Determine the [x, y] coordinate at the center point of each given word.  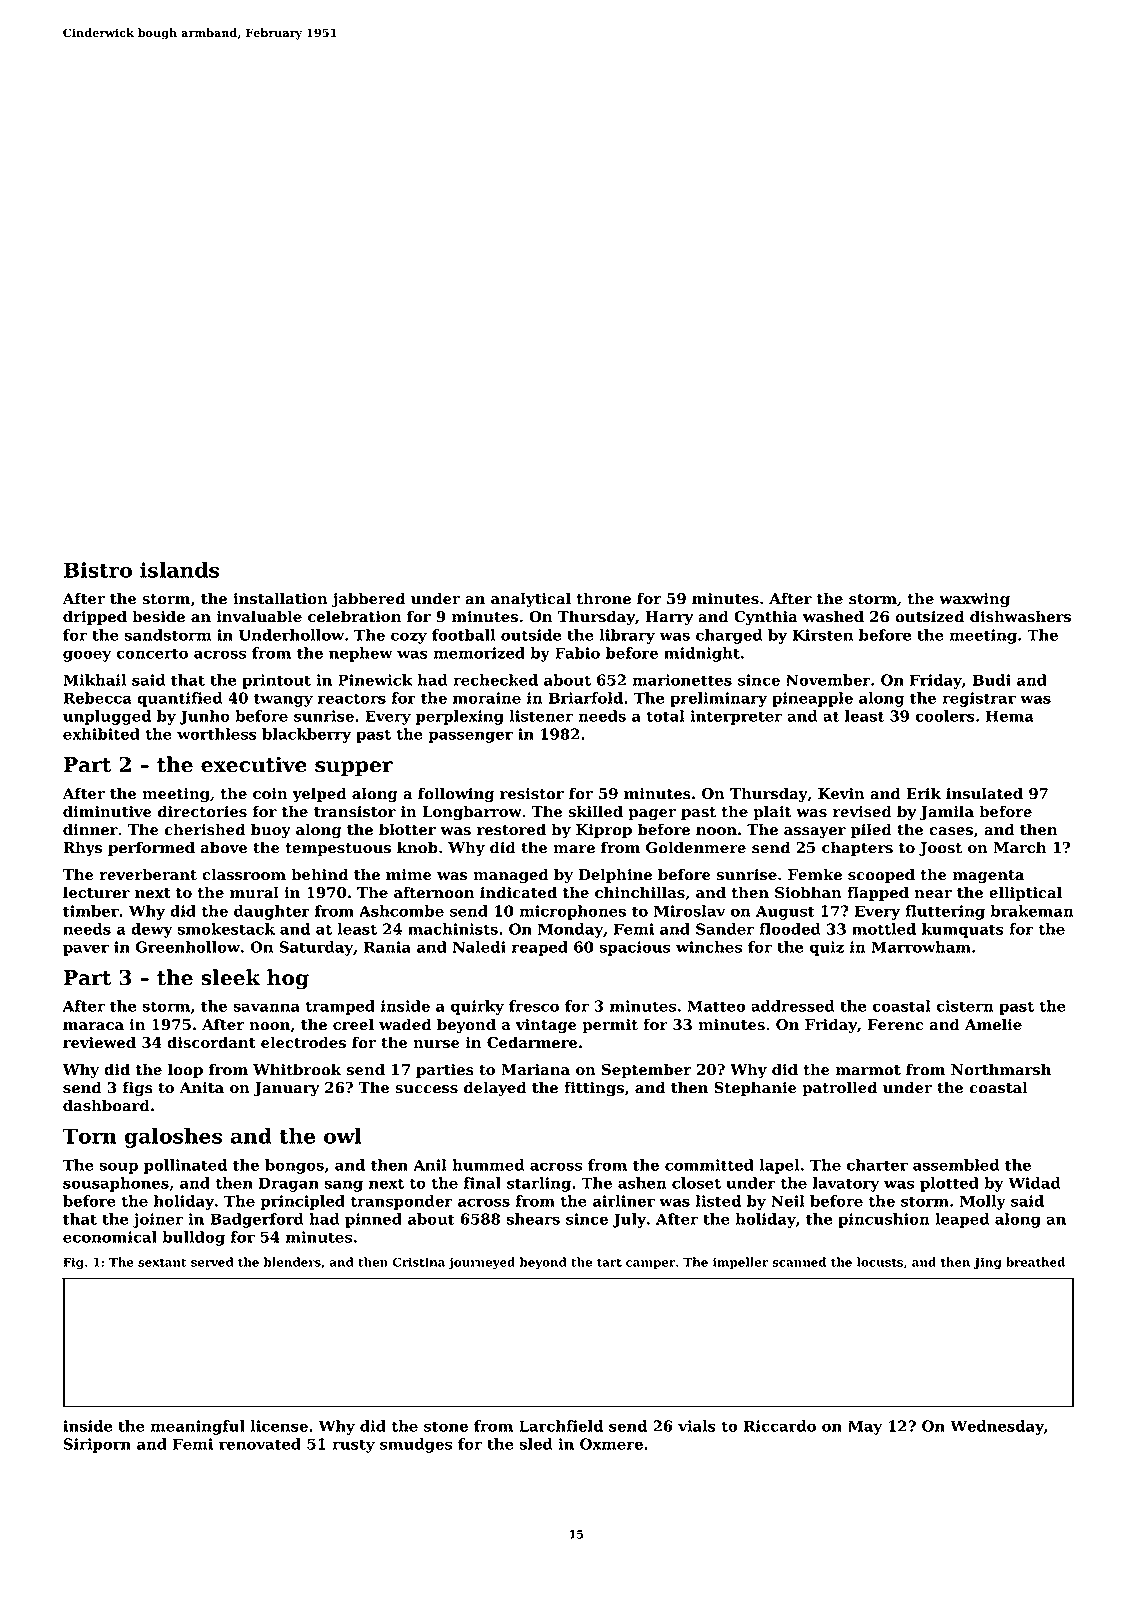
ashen [642, 1183]
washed [833, 616]
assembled [956, 1165]
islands [179, 570]
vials [697, 1426]
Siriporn [97, 1445]
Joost [940, 849]
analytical [531, 600]
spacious [635, 948]
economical [110, 1237]
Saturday [316, 948]
